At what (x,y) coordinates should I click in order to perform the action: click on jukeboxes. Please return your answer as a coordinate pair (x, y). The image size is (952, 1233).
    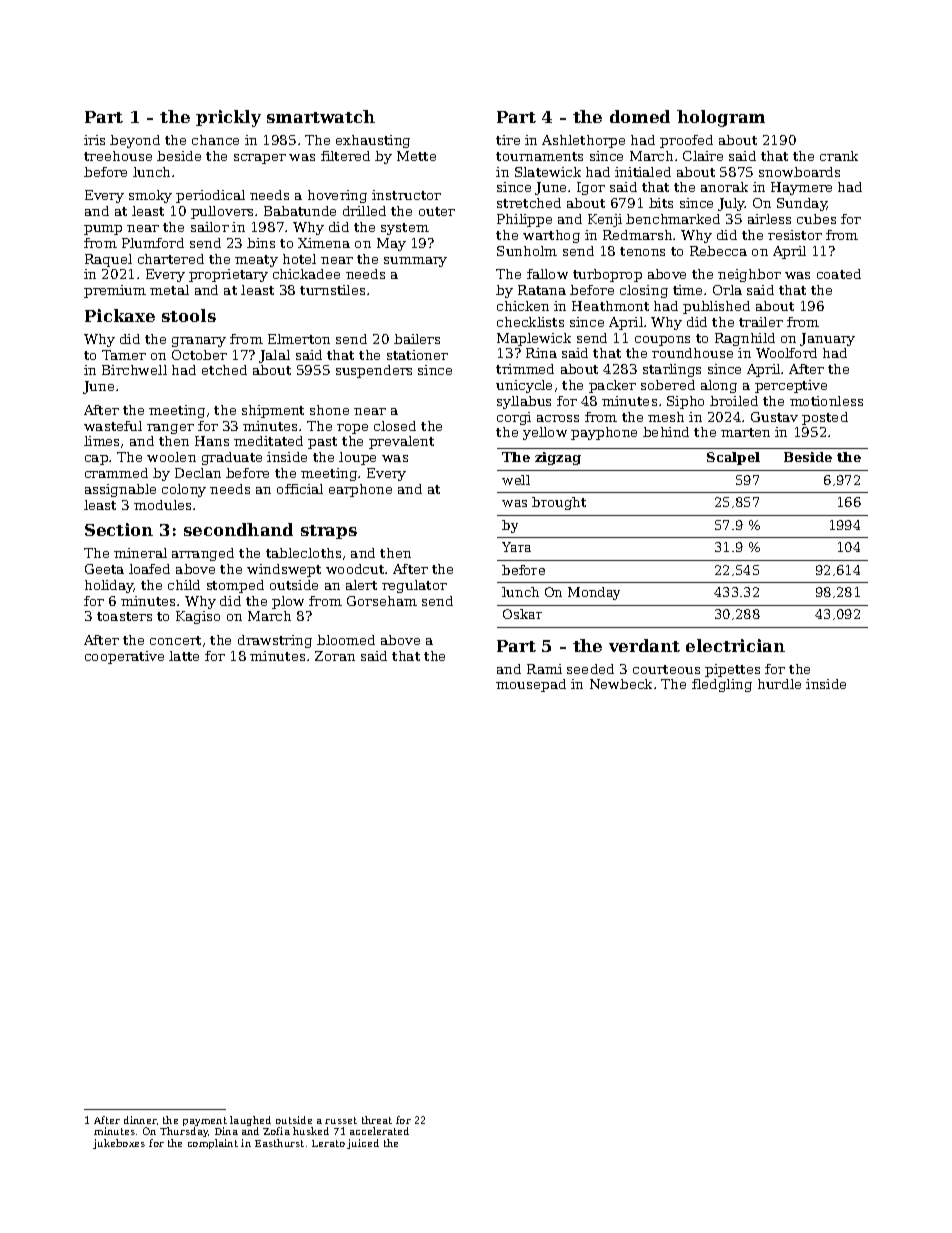
    Looking at the image, I should click on (119, 1144).
